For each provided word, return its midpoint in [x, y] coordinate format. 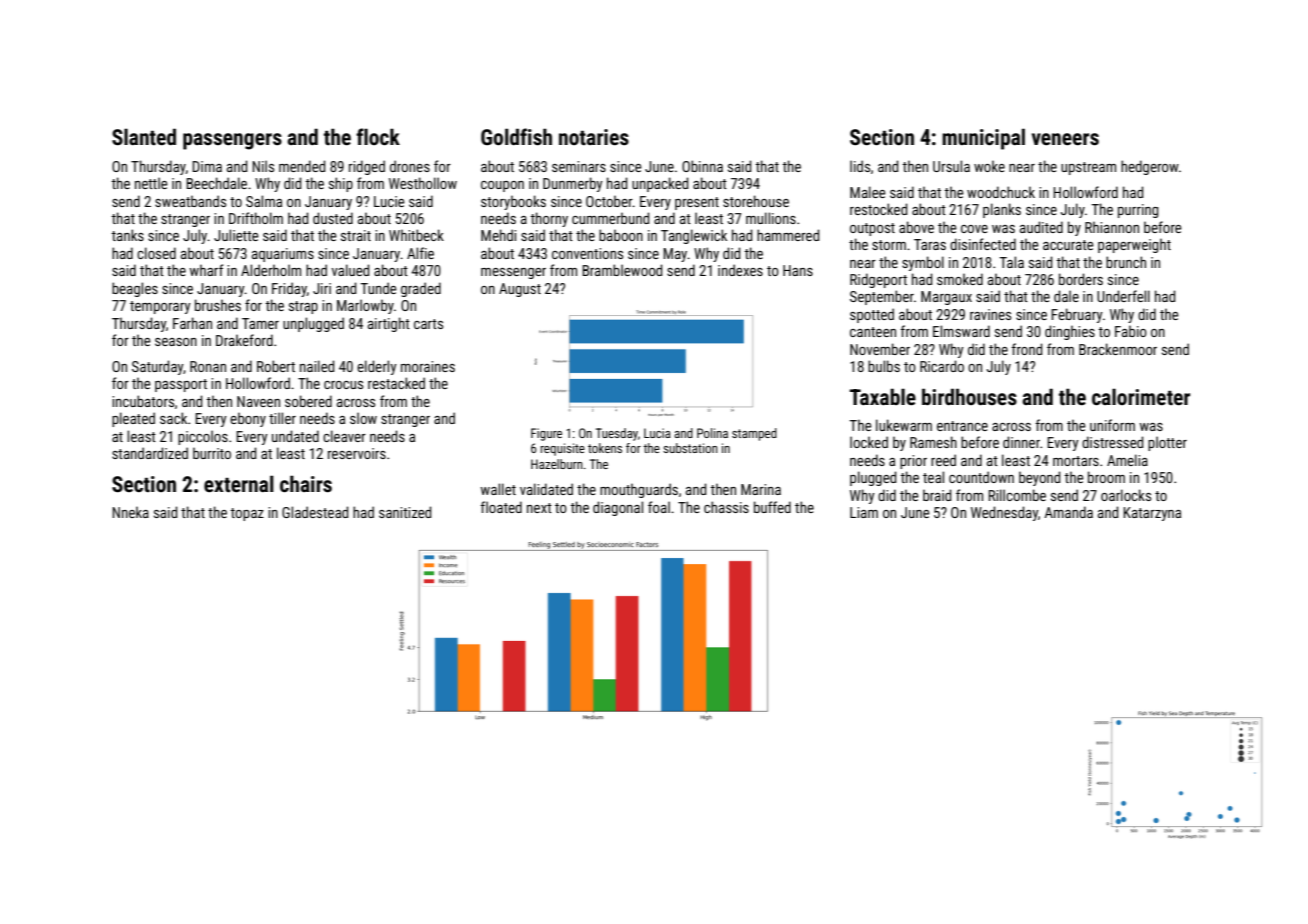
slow [363, 418]
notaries [594, 137]
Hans [798, 270]
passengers [232, 141]
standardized [150, 453]
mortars [1076, 461]
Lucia [657, 433]
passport [181, 385]
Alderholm [271, 270]
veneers [1065, 139]
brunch [1126, 262]
